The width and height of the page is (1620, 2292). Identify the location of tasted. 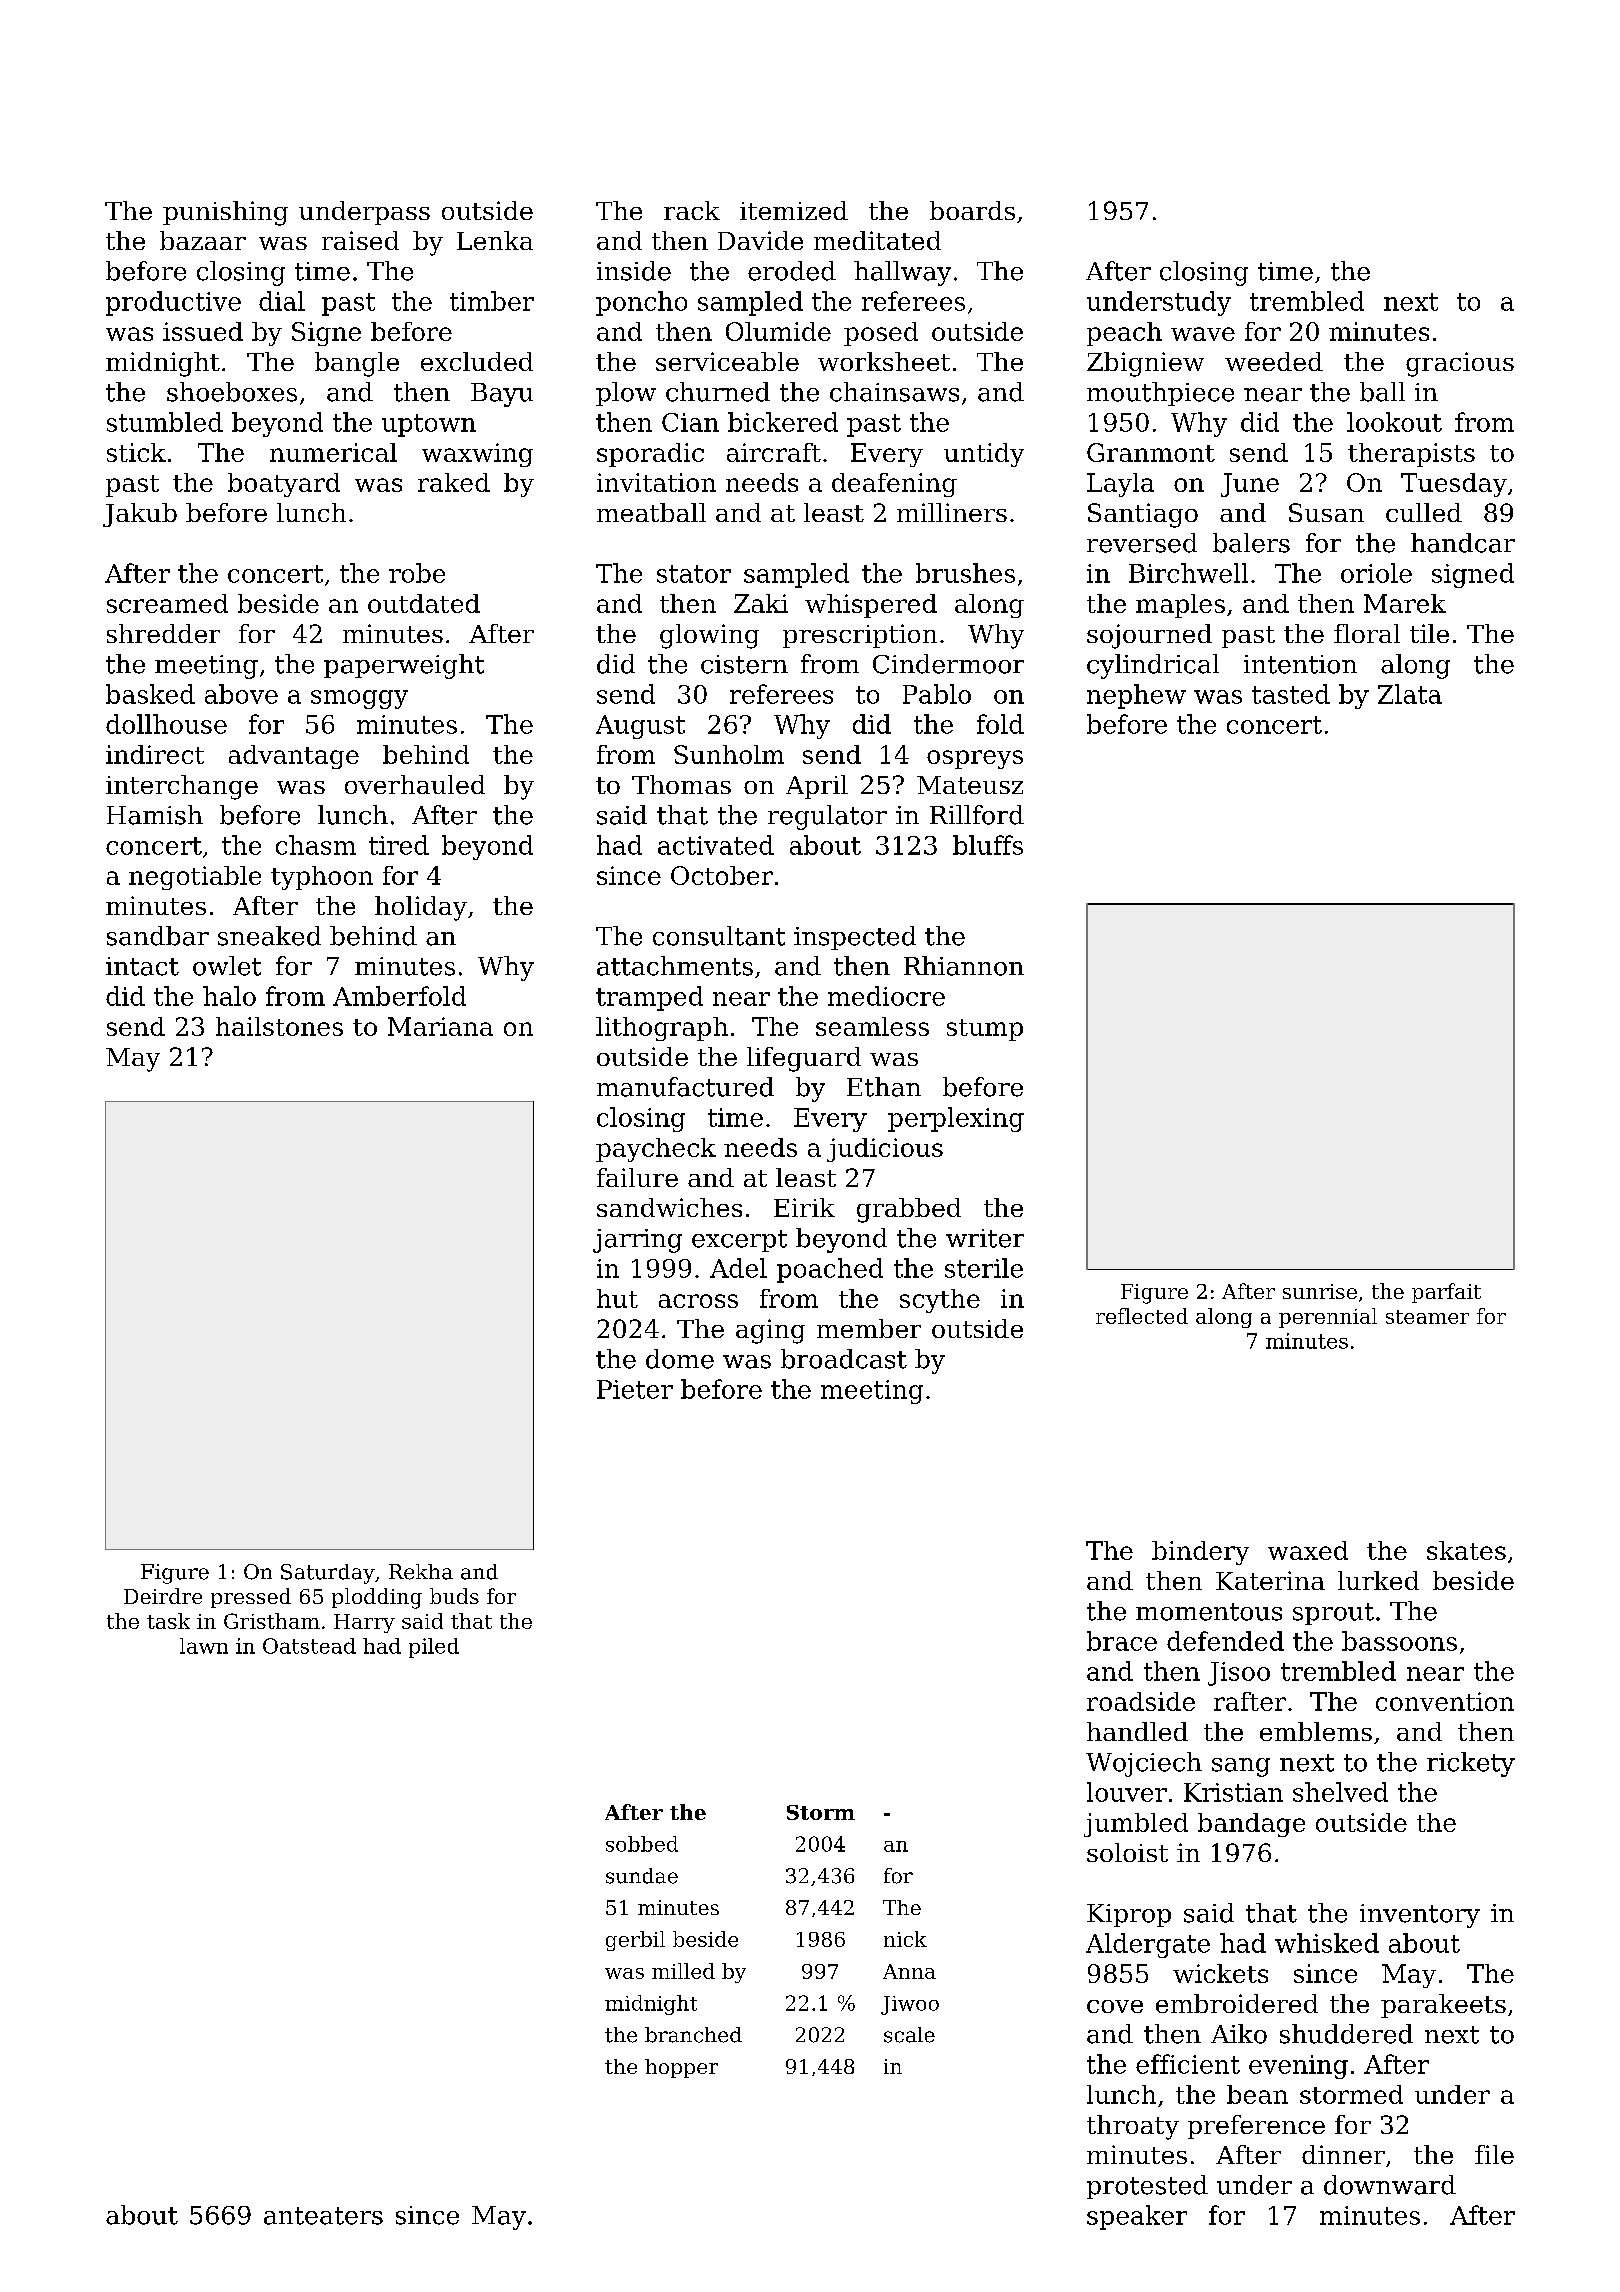
(1291, 694).
